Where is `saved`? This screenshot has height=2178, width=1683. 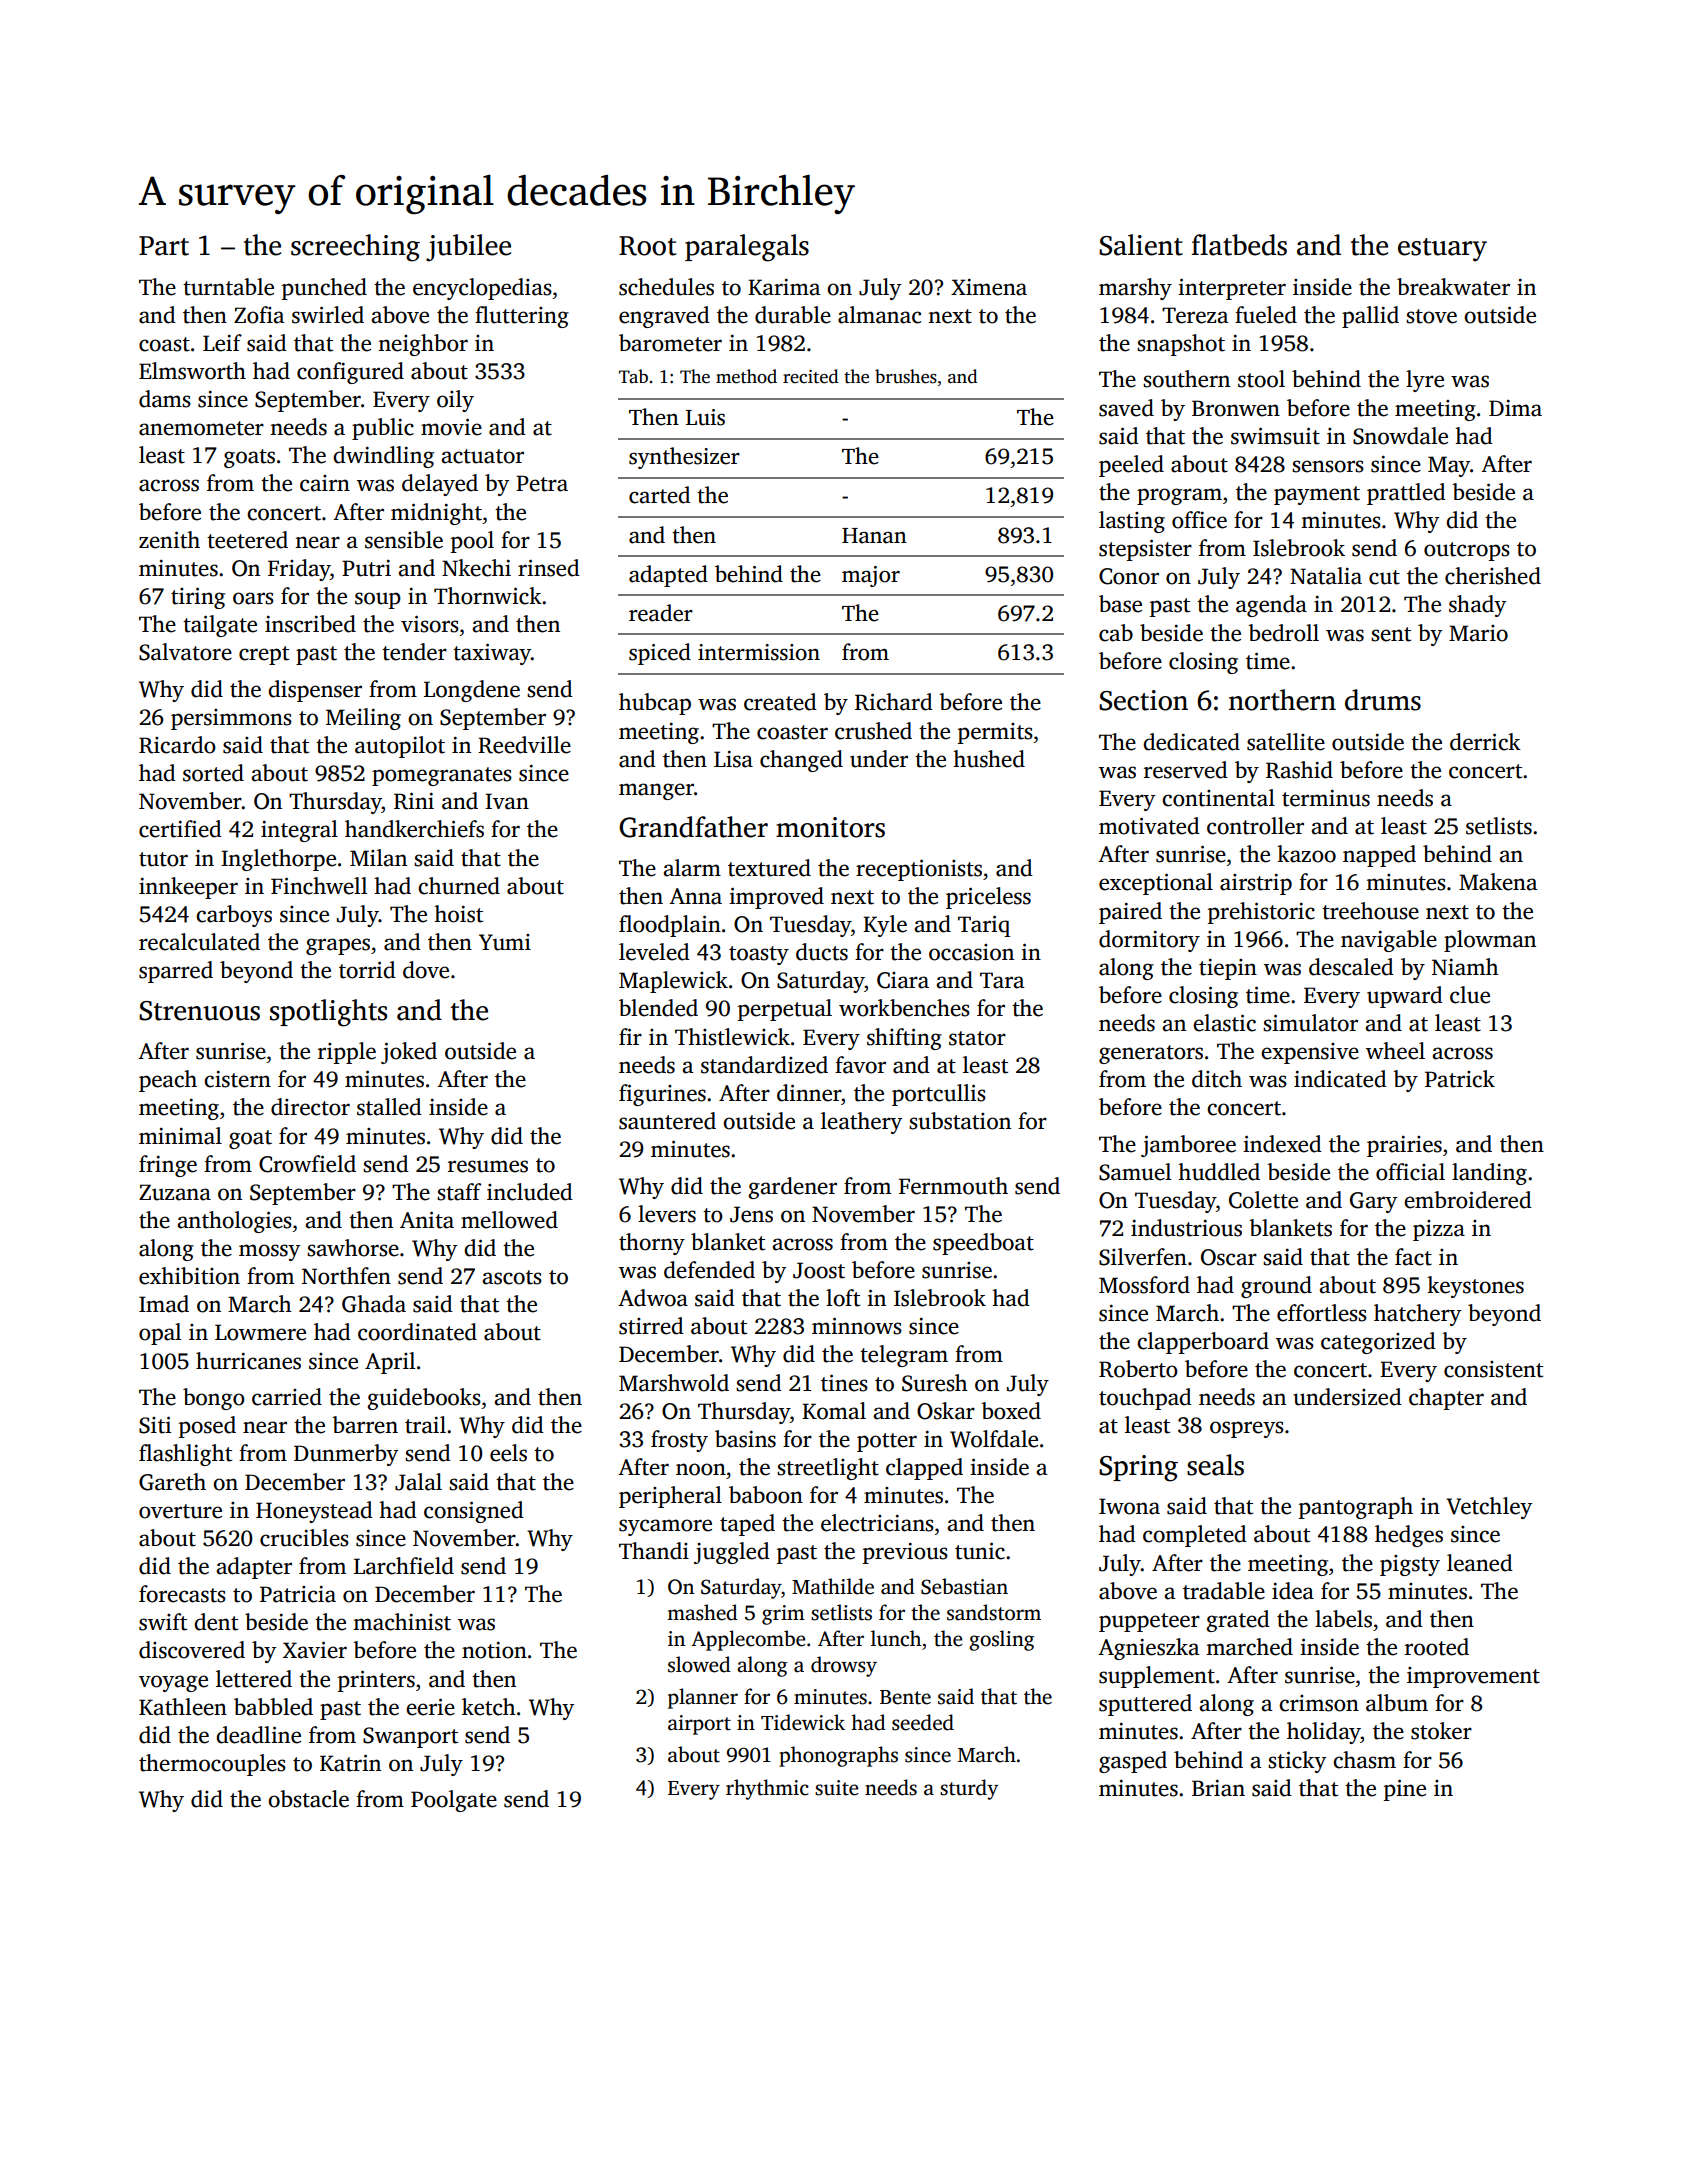
saved is located at coordinates (1126, 408).
